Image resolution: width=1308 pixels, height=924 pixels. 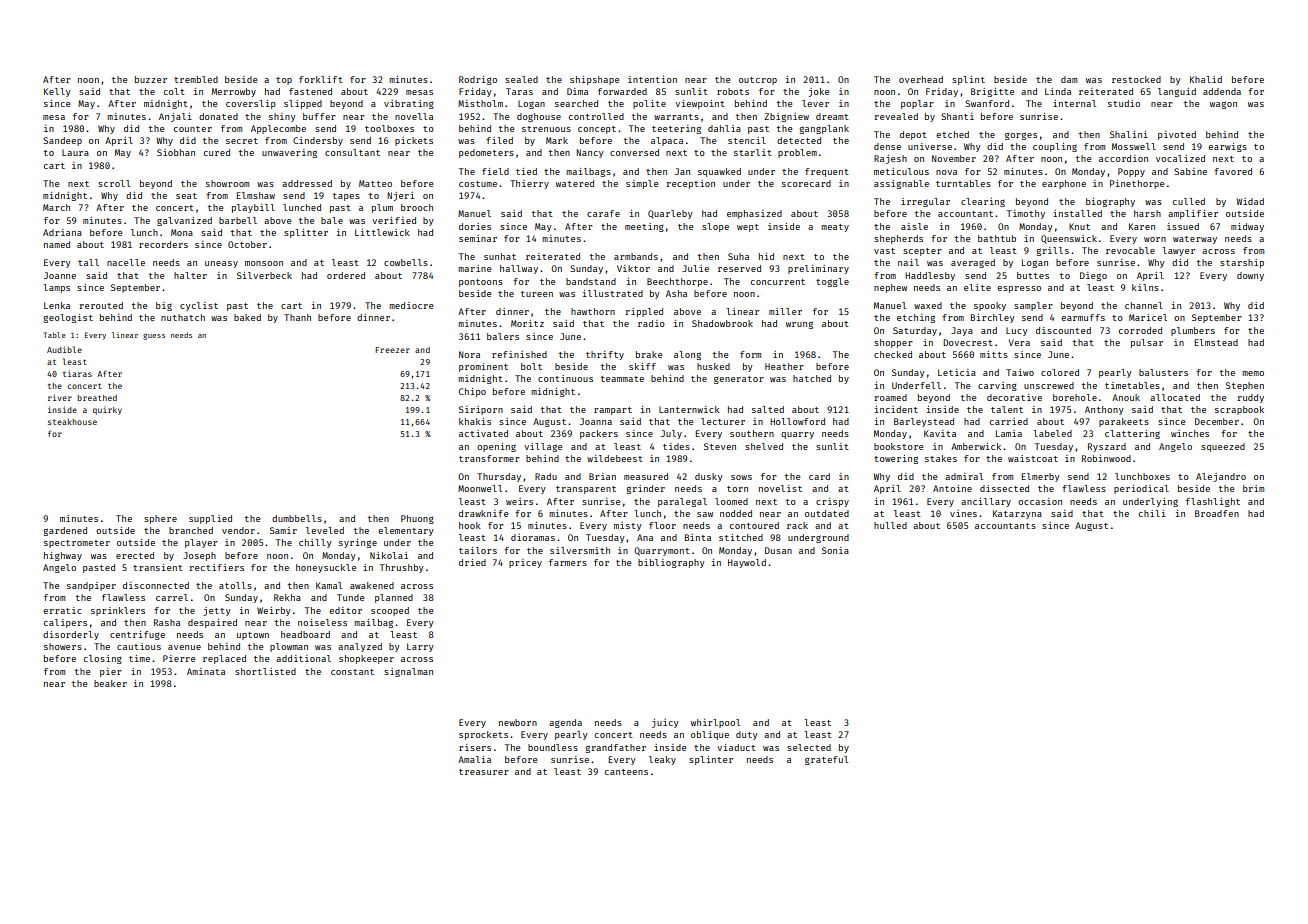 I want to click on corroded, so click(x=1140, y=330).
